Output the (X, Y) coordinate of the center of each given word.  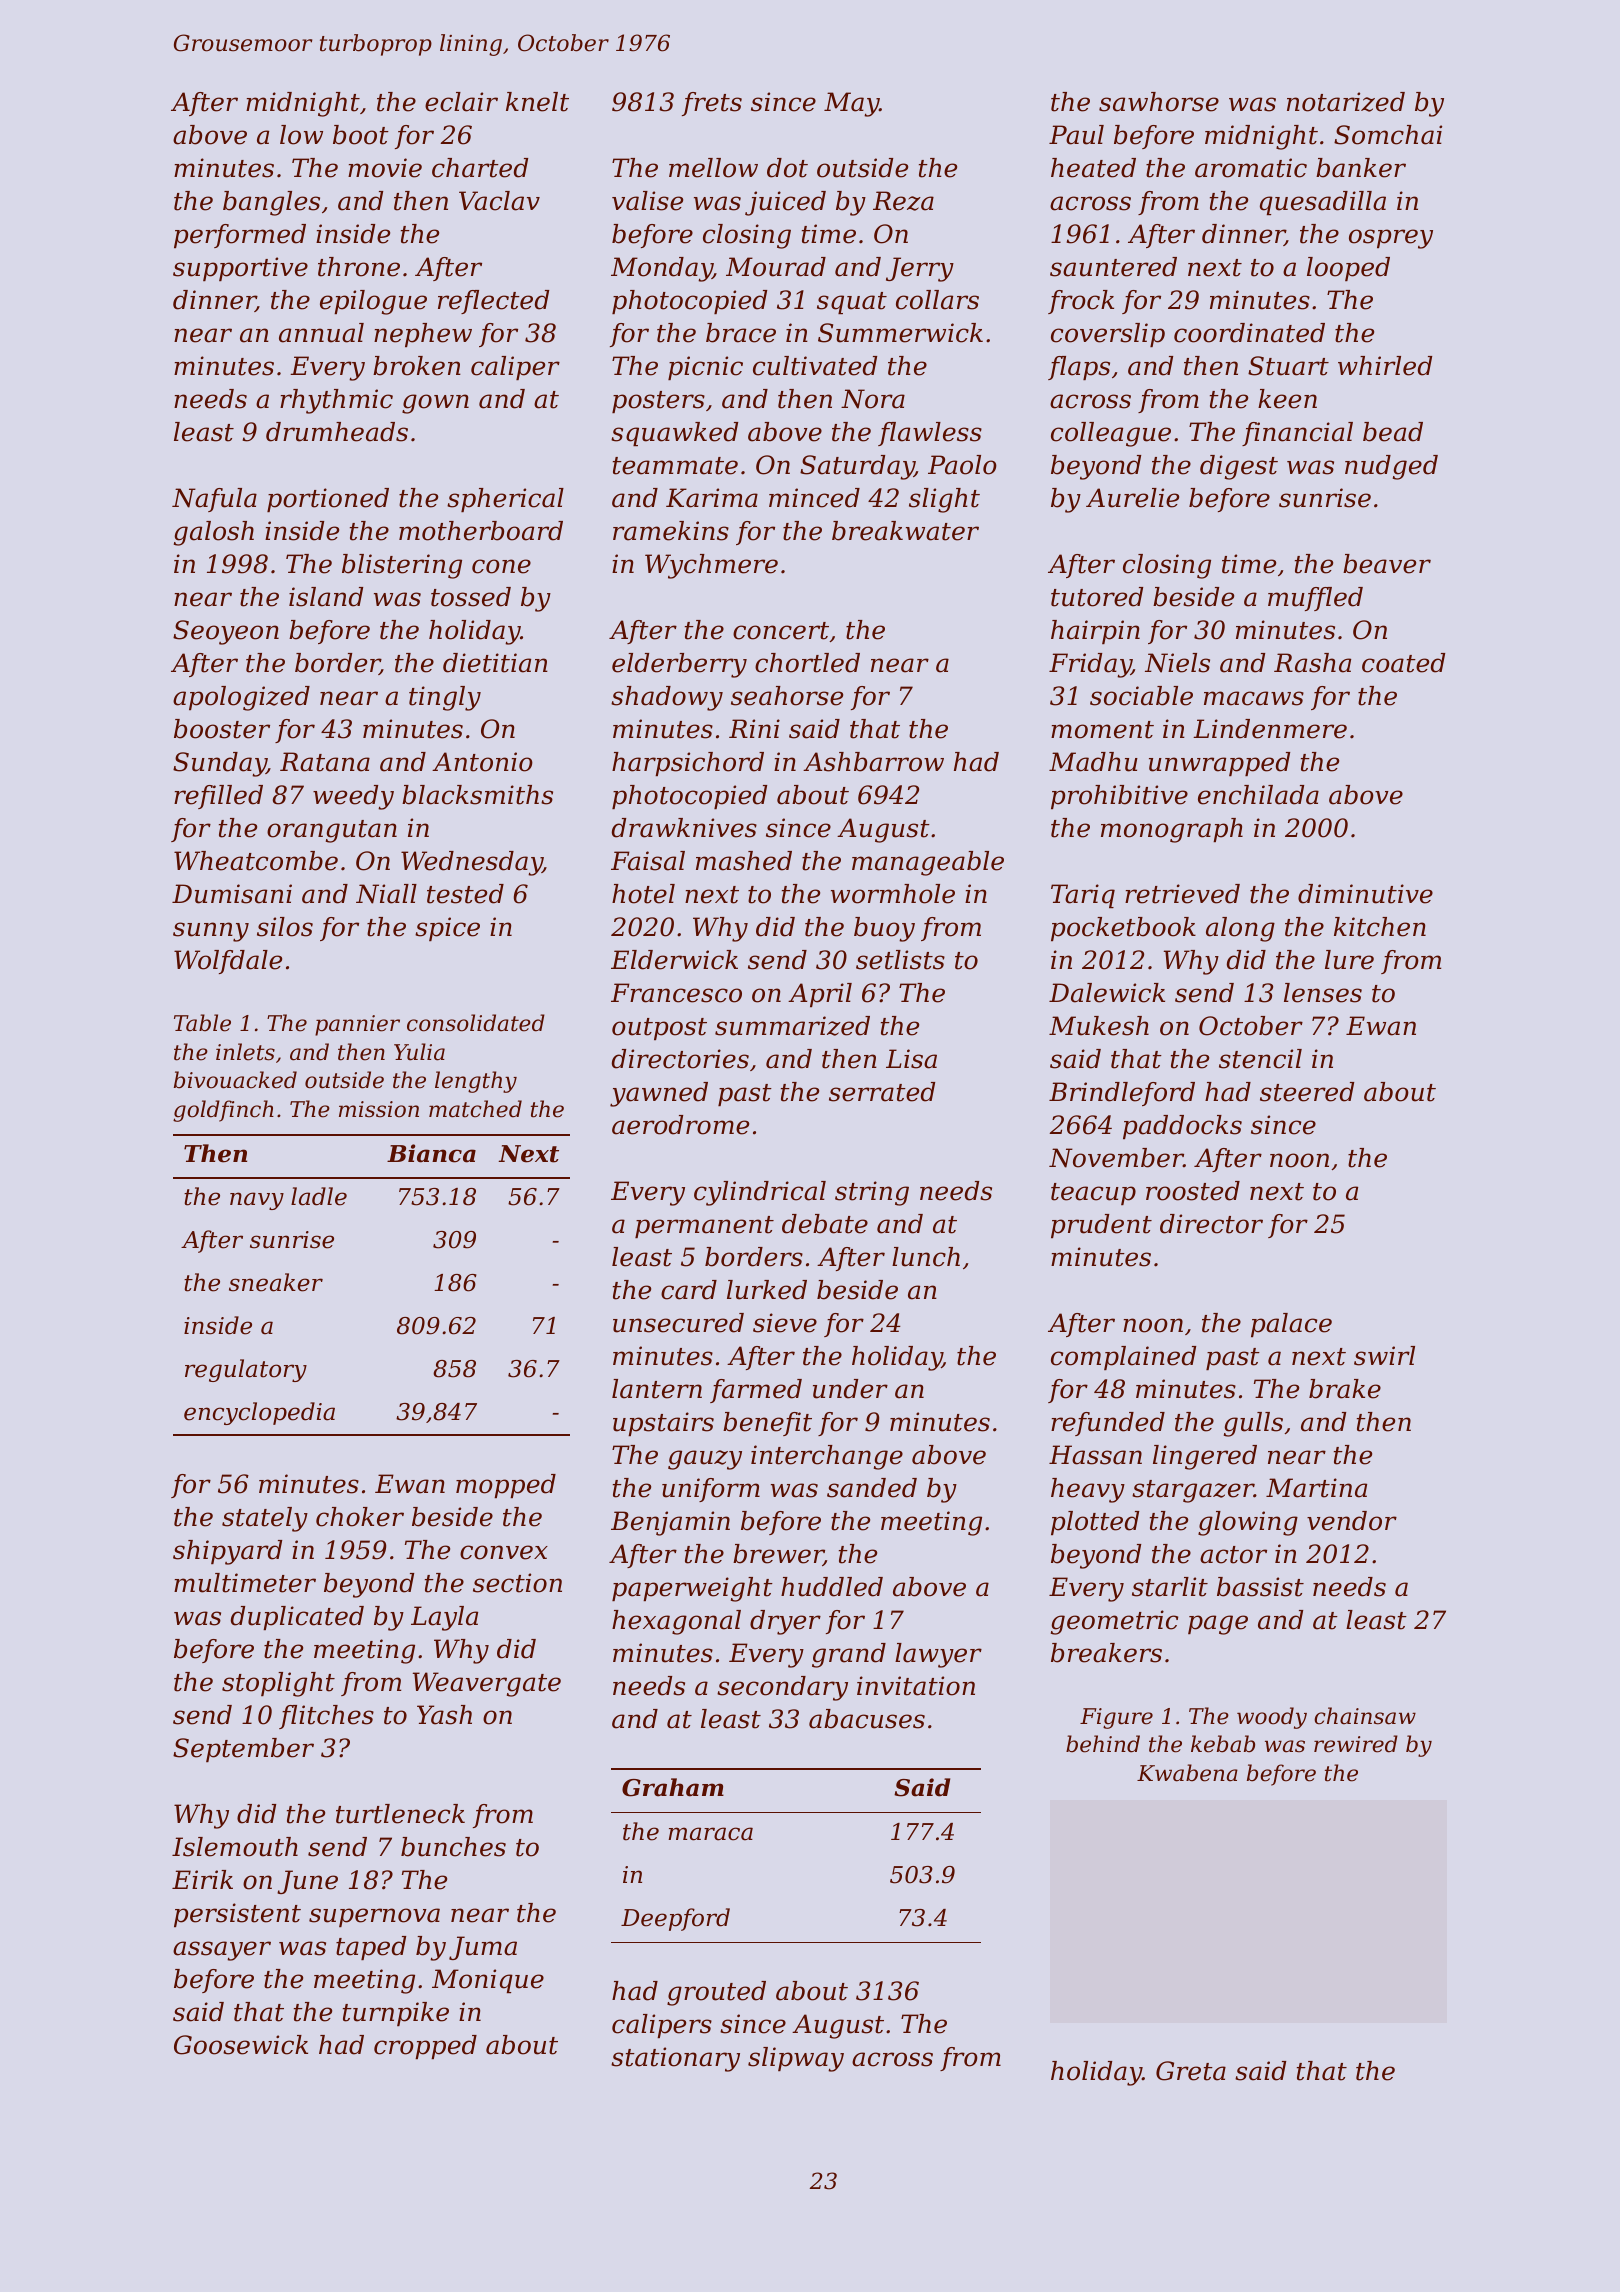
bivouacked (235, 1080)
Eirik (202, 1879)
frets (712, 104)
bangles (271, 203)
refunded (1108, 1424)
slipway (796, 2059)
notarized (1346, 102)
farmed (756, 1391)
